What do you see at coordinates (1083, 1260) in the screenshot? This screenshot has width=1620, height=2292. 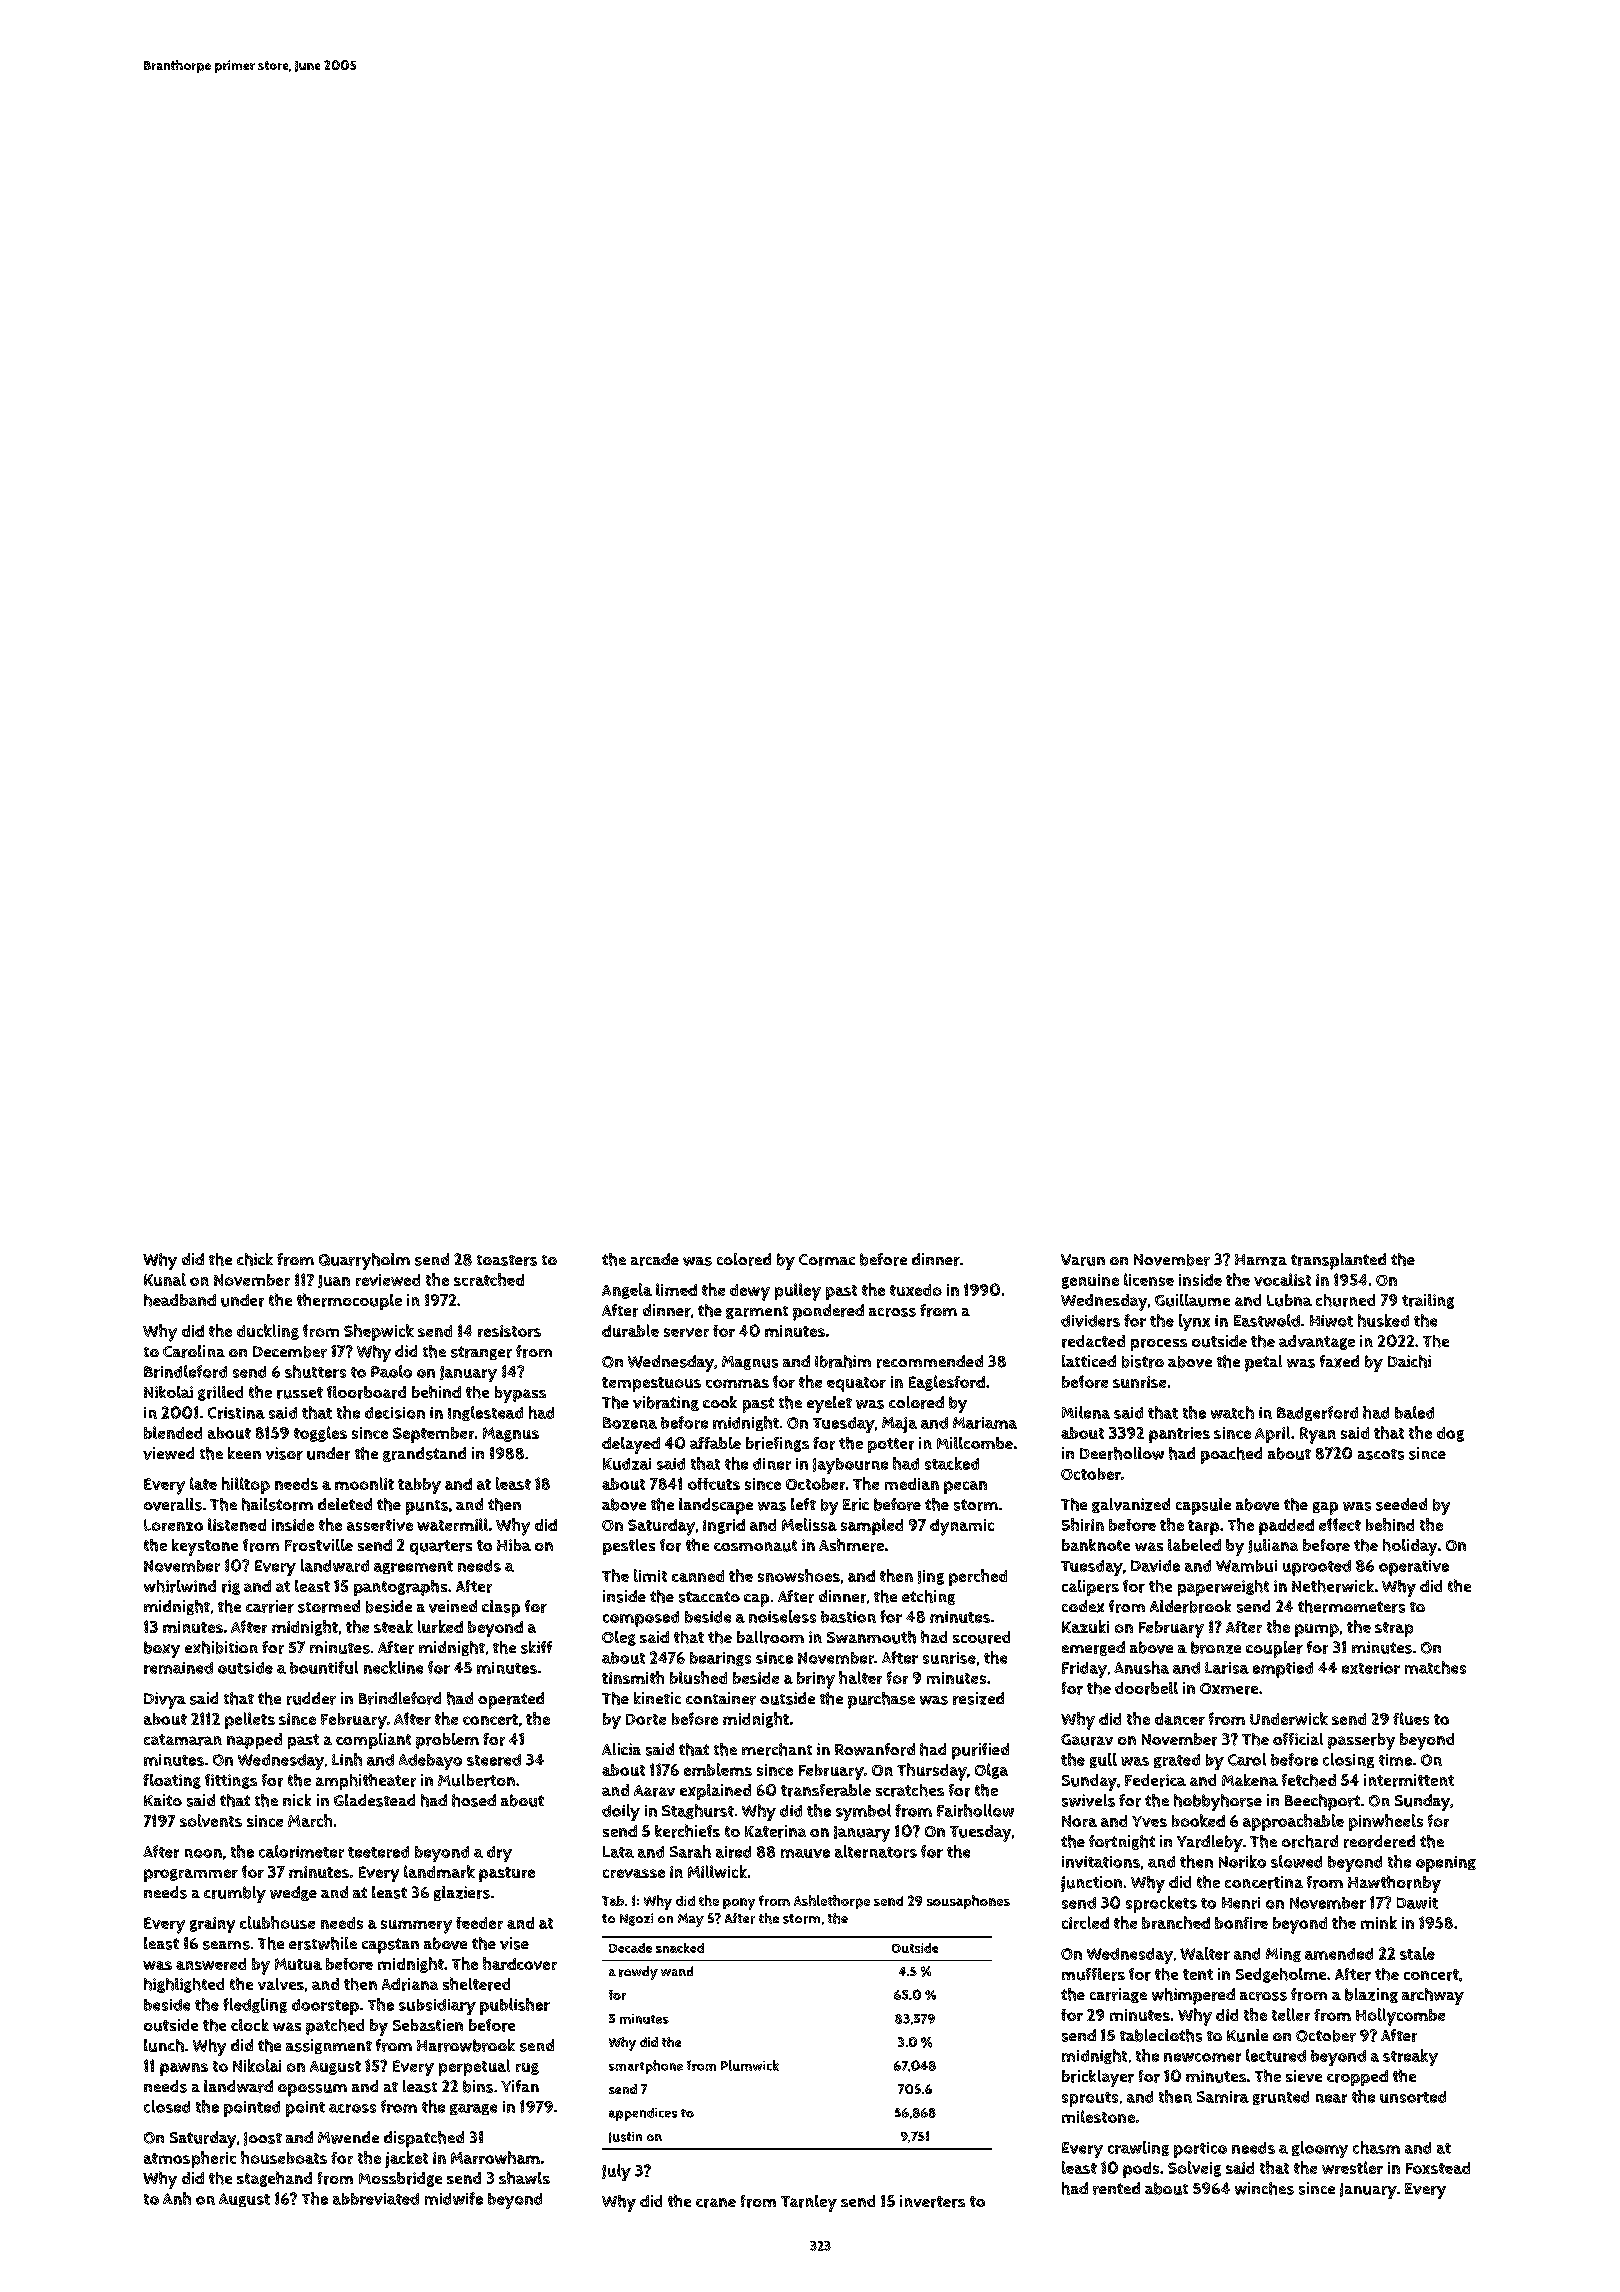 I see `Varun` at bounding box center [1083, 1260].
